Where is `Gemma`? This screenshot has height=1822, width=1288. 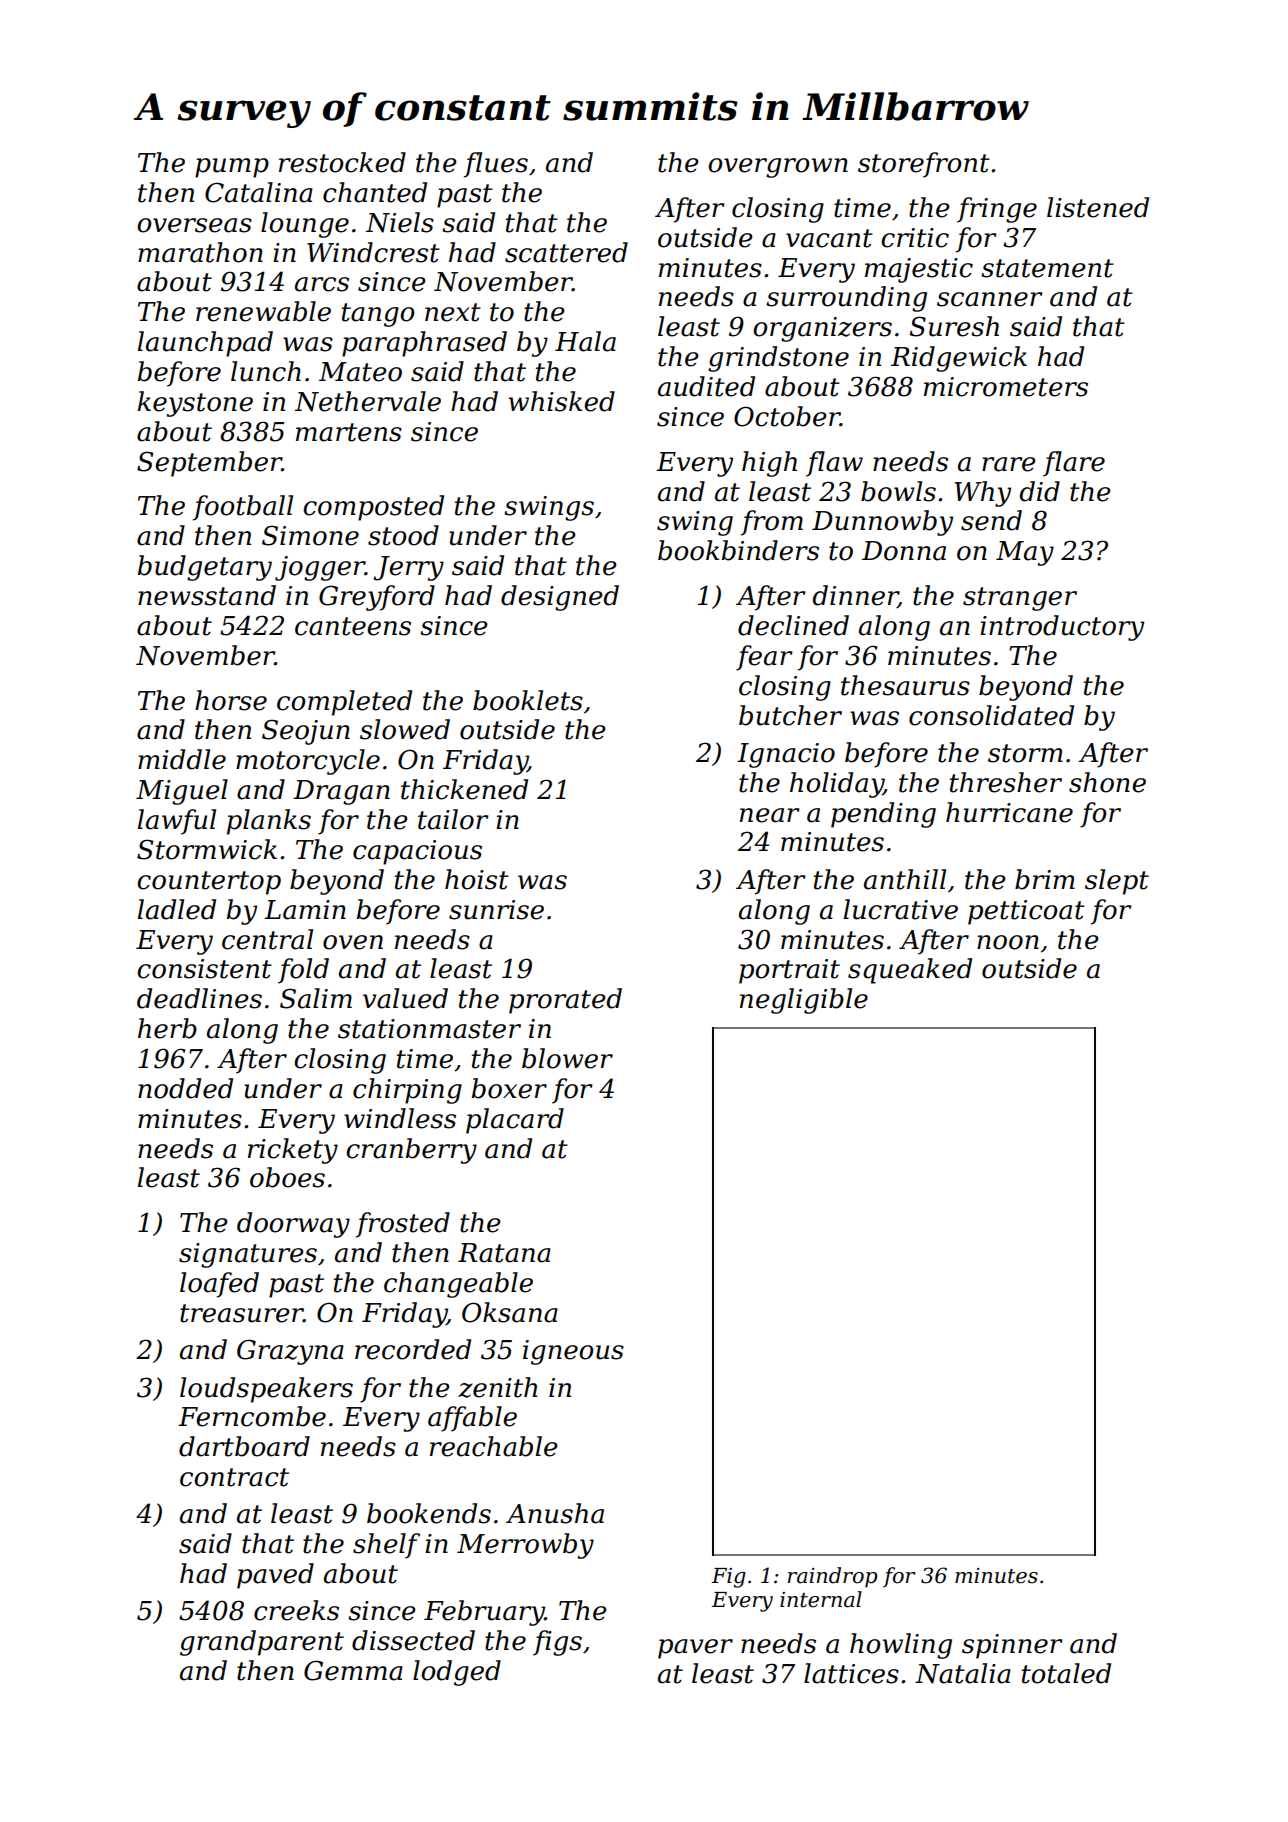 Gemma is located at coordinates (353, 1670).
